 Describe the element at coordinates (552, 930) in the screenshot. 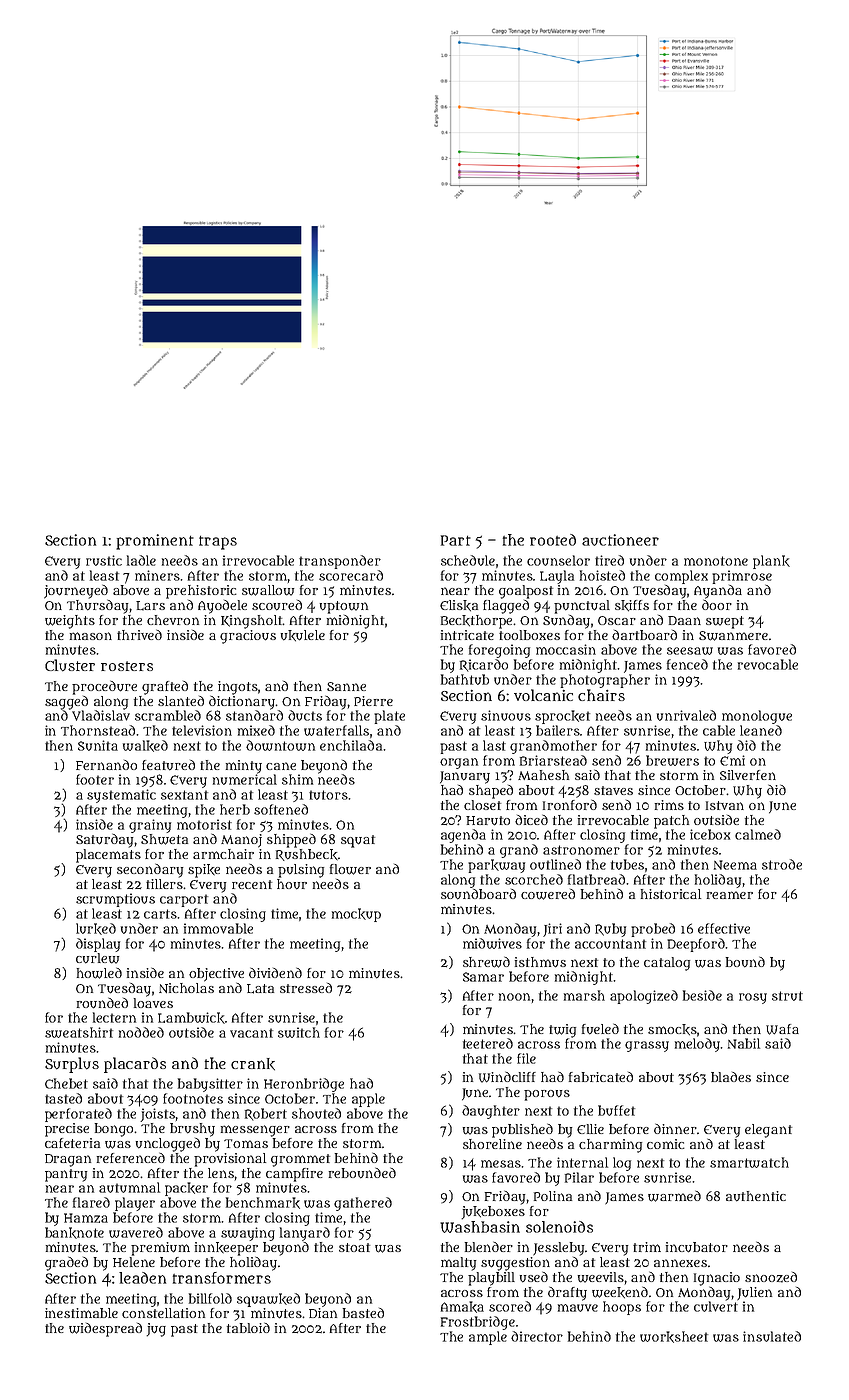

I see `Jiri` at that location.
